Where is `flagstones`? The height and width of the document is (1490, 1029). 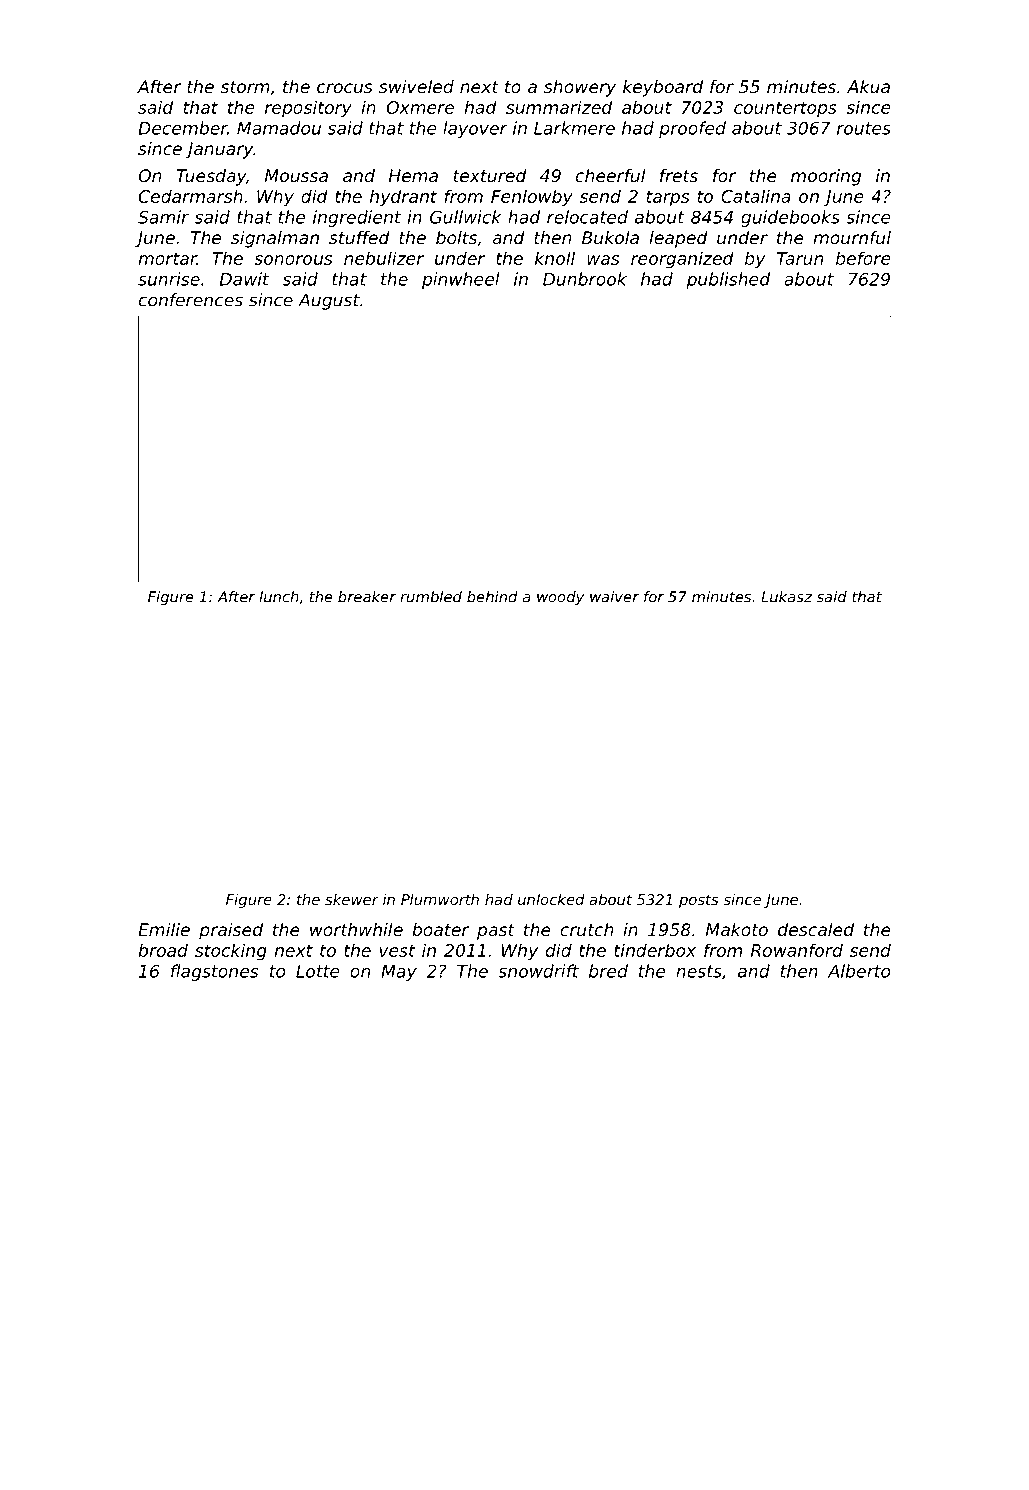 flagstones is located at coordinates (214, 972).
